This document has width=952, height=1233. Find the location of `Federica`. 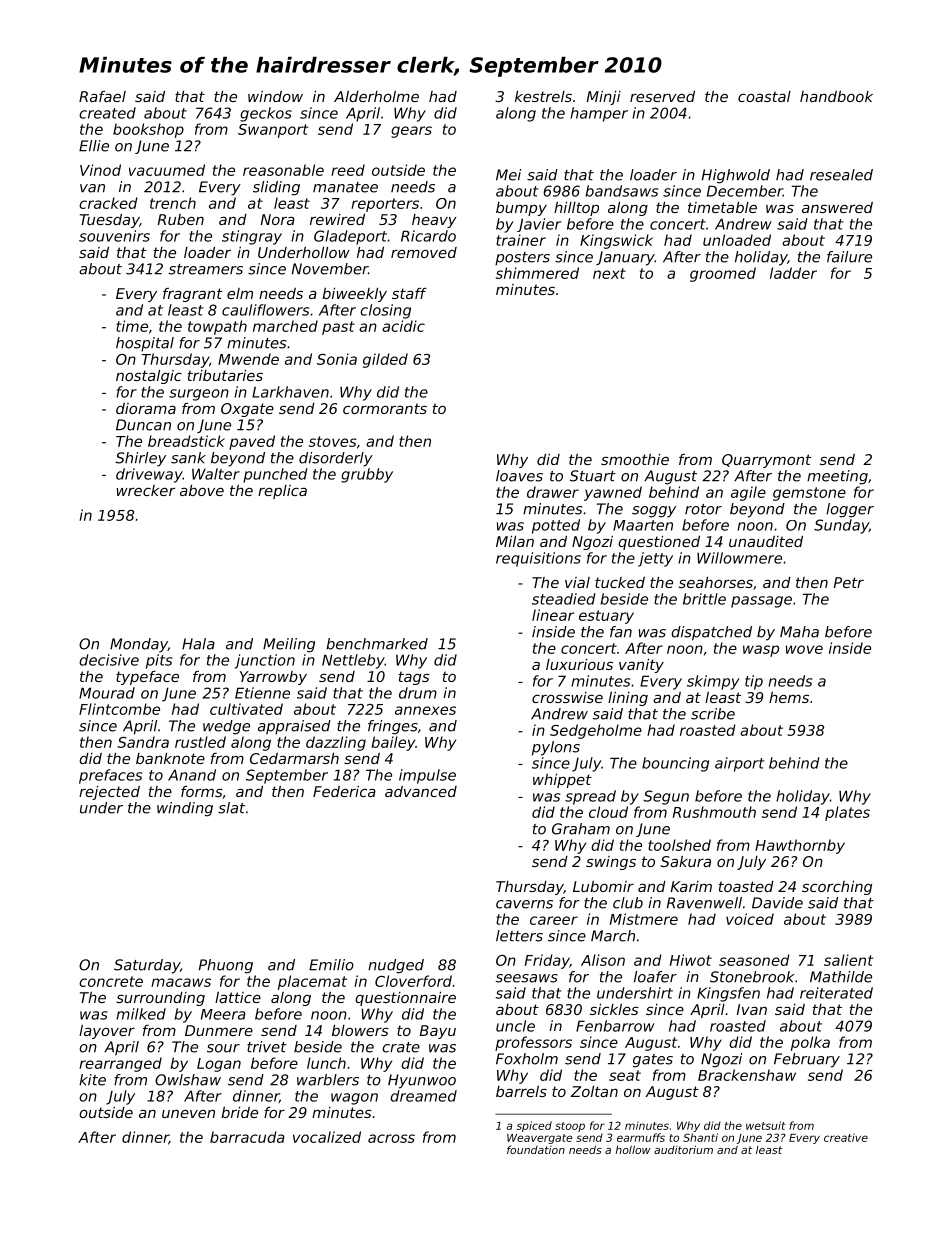

Federica is located at coordinates (344, 791).
